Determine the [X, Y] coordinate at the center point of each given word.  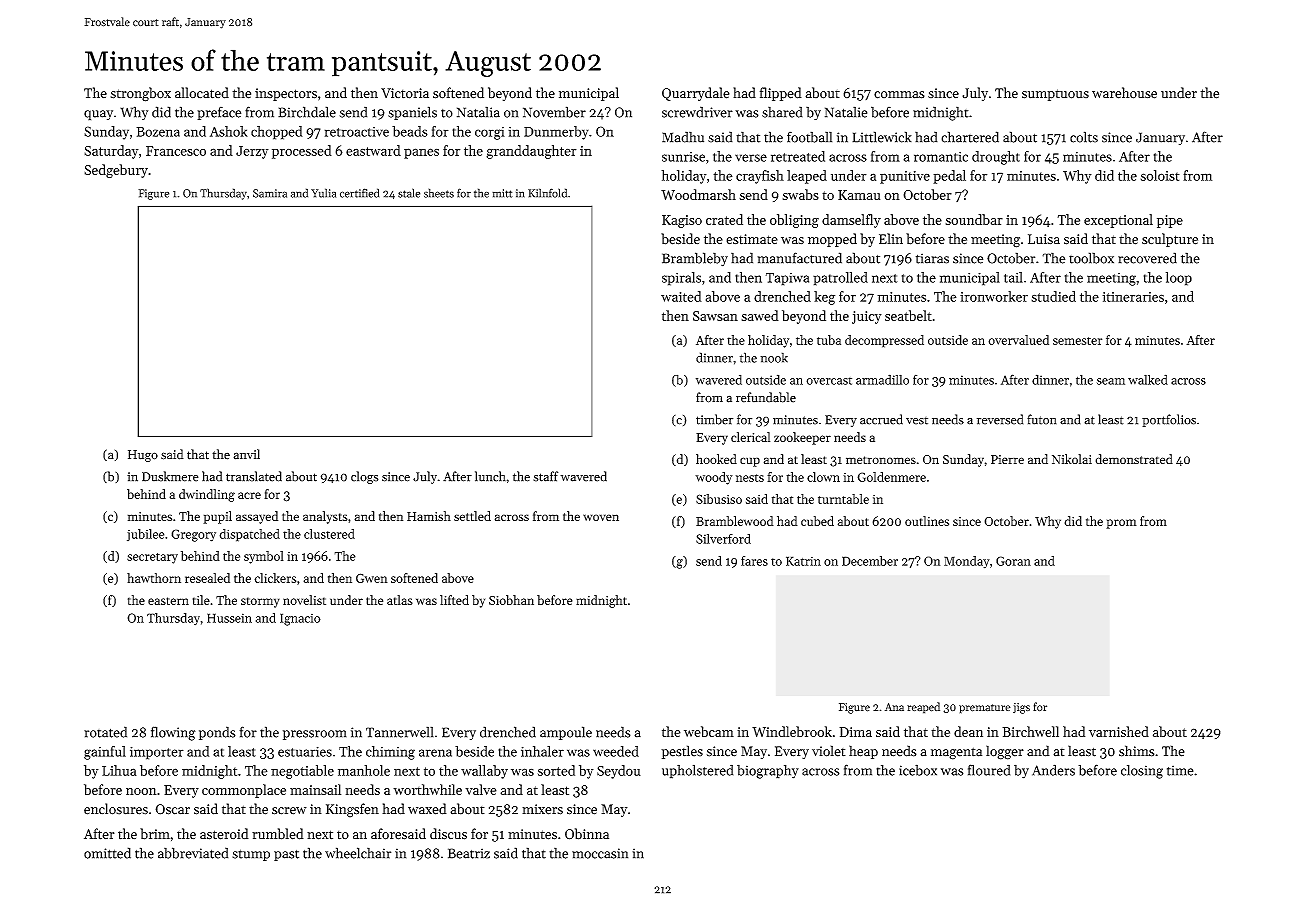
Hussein [229, 618]
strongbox [140, 94]
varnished [1119, 731]
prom [1121, 524]
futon [1042, 419]
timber [714, 419]
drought [996, 158]
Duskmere [170, 476]
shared [782, 112]
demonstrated [1134, 459]
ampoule [566, 733]
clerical [750, 437]
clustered [329, 534]
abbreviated [193, 853]
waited [681, 296]
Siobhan [511, 600]
